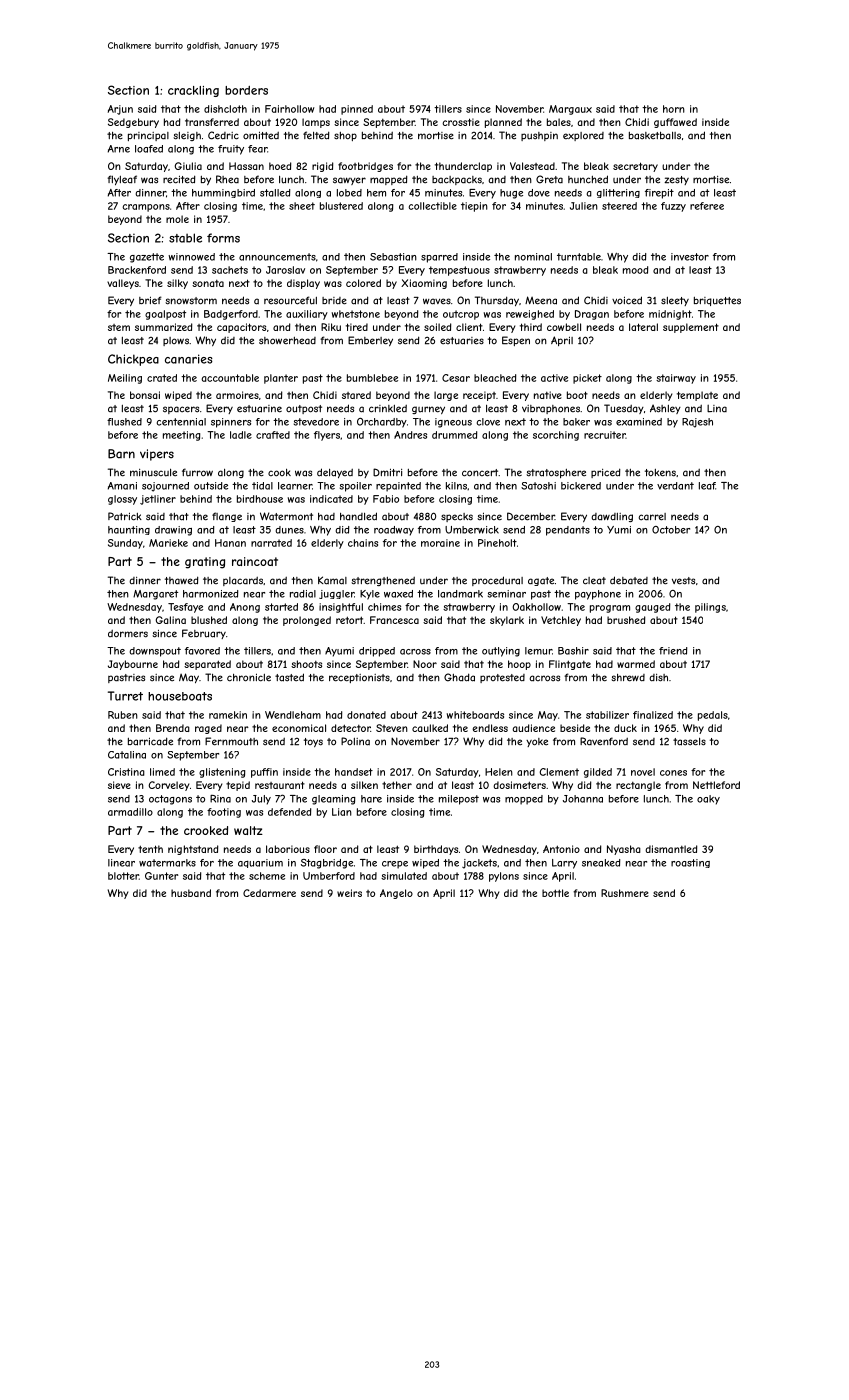 This screenshot has height=1400, width=849. Describe the element at coordinates (717, 301) in the screenshot. I see `briquettes` at that location.
